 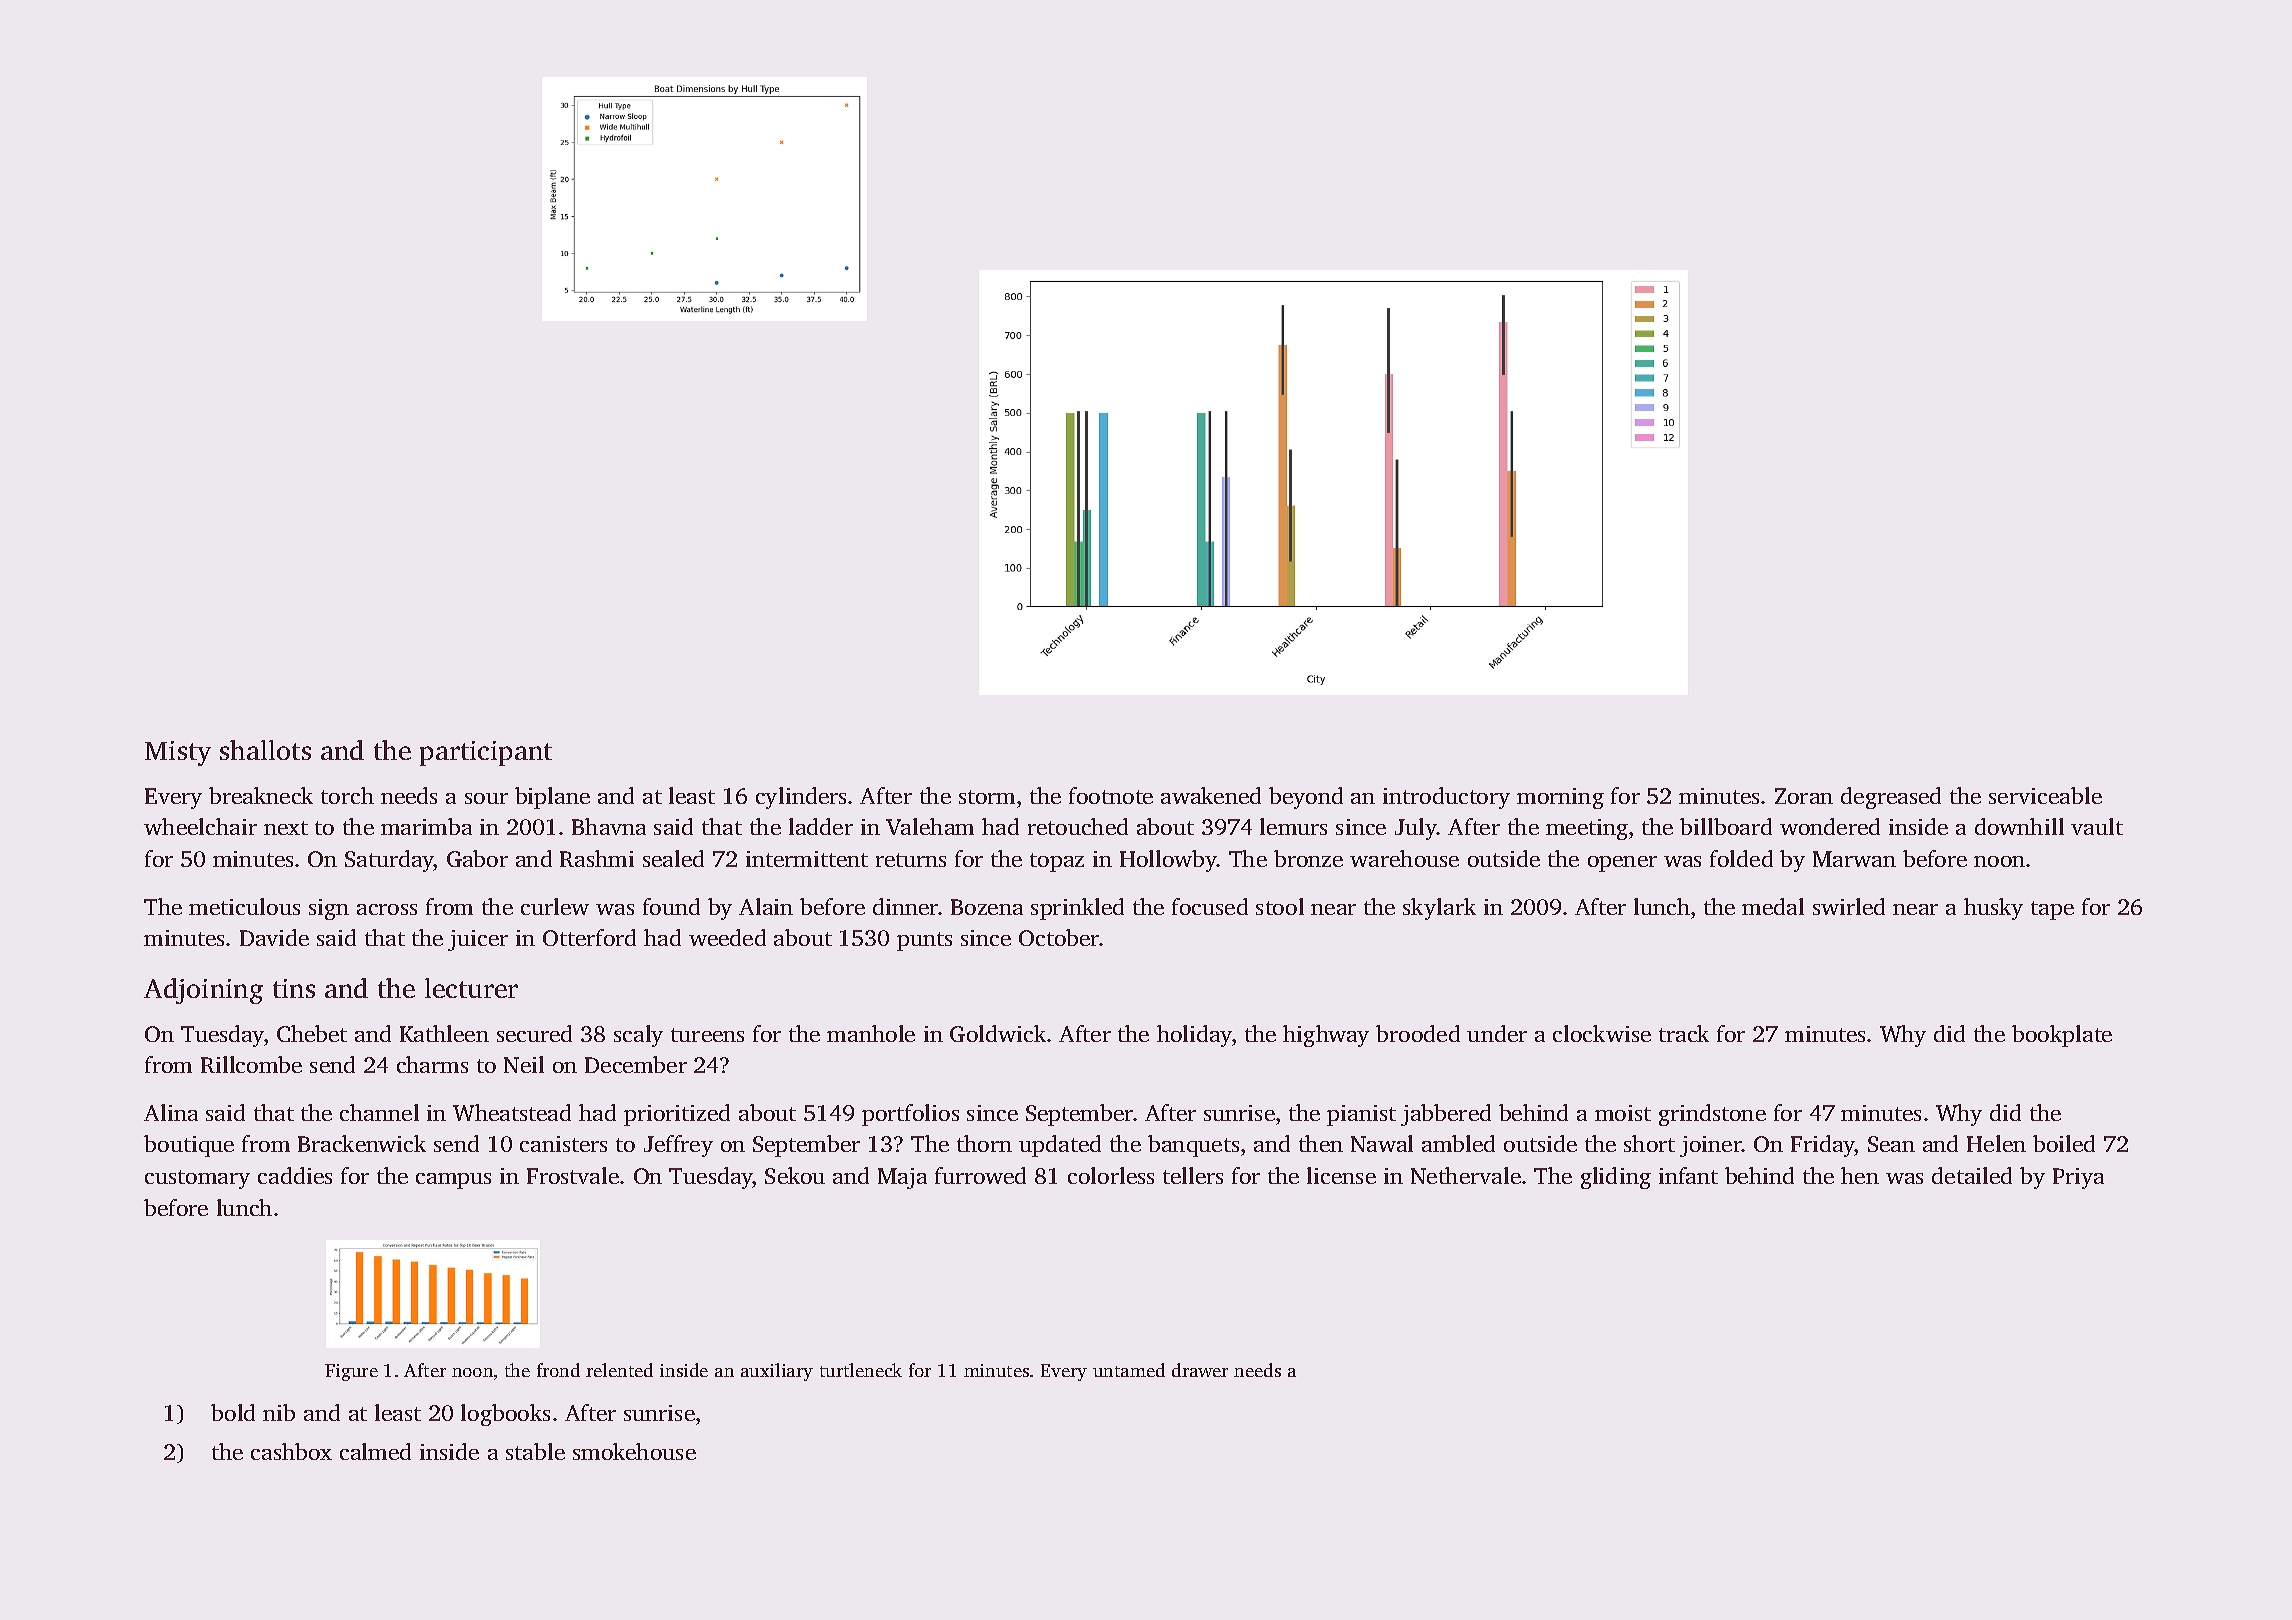 What do you see at coordinates (911, 860) in the document?
I see `returns` at bounding box center [911, 860].
